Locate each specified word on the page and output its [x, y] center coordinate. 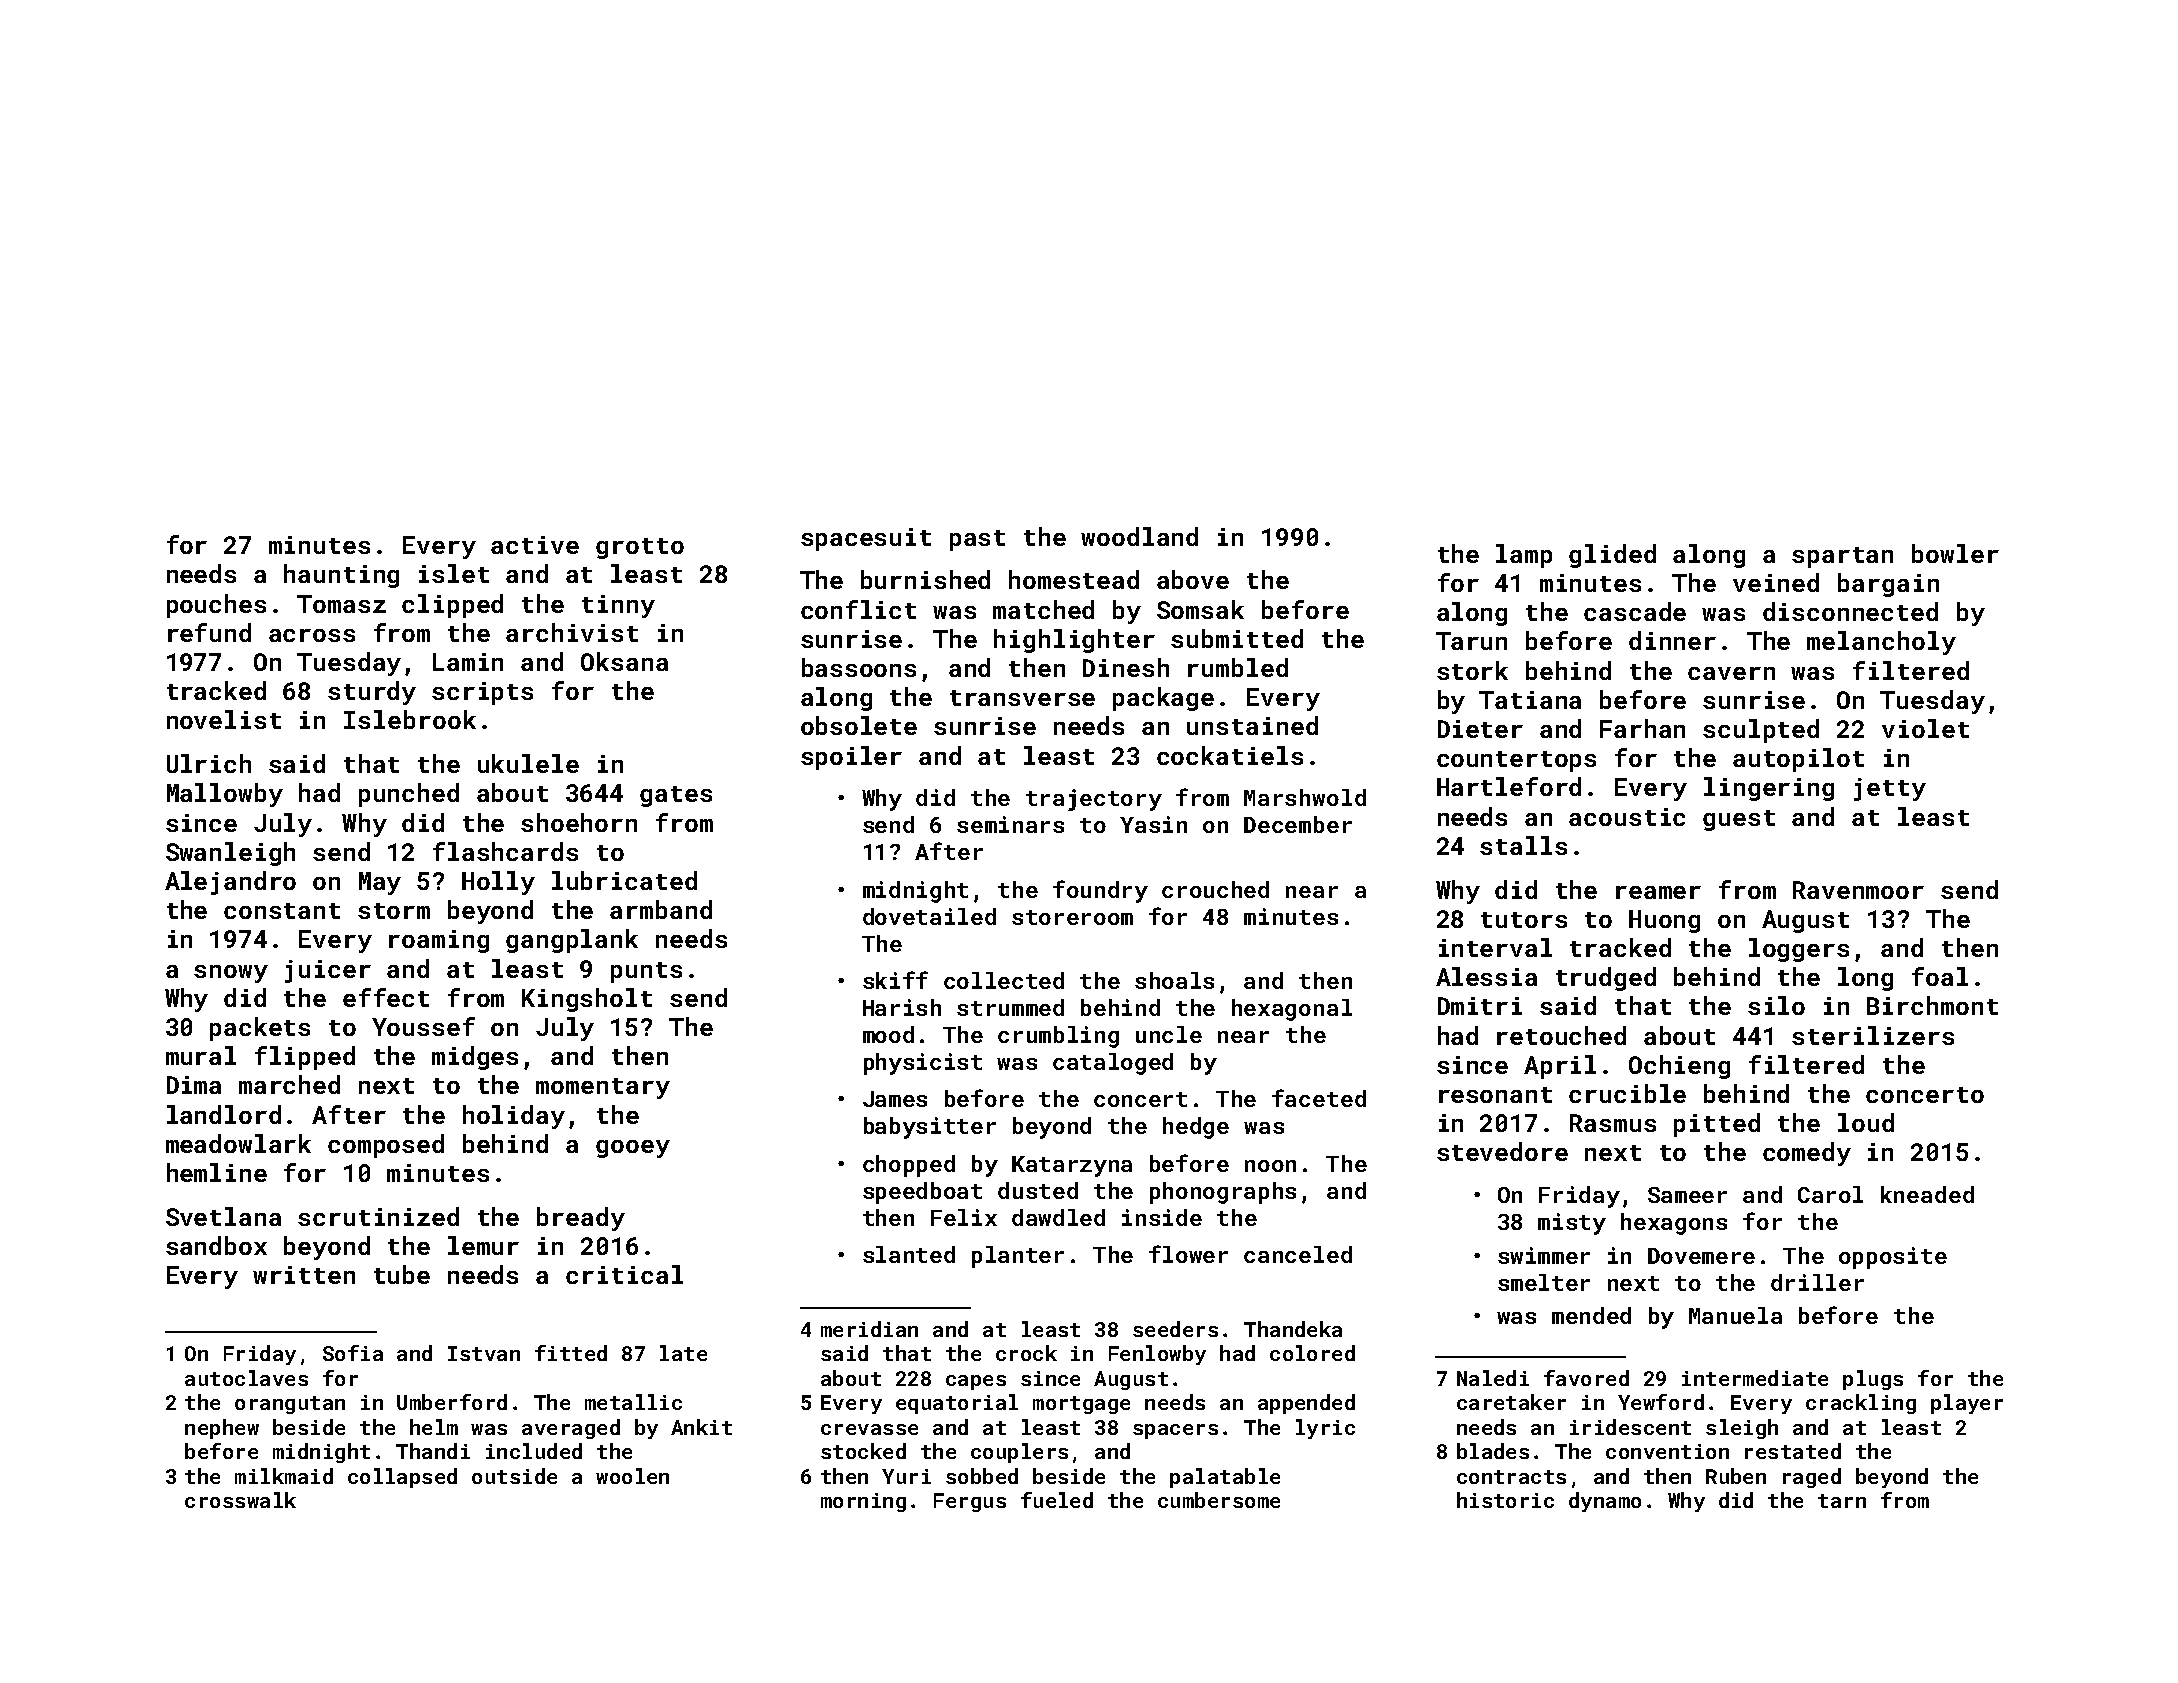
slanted [909, 1254]
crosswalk [240, 1500]
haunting [341, 576]
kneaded [1927, 1194]
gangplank [572, 941]
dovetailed [929, 916]
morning [863, 1502]
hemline [217, 1172]
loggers [1799, 950]
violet [1925, 728]
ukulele [528, 763]
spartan [1842, 557]
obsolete [859, 725]
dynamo [1605, 1502]
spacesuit [866, 539]
